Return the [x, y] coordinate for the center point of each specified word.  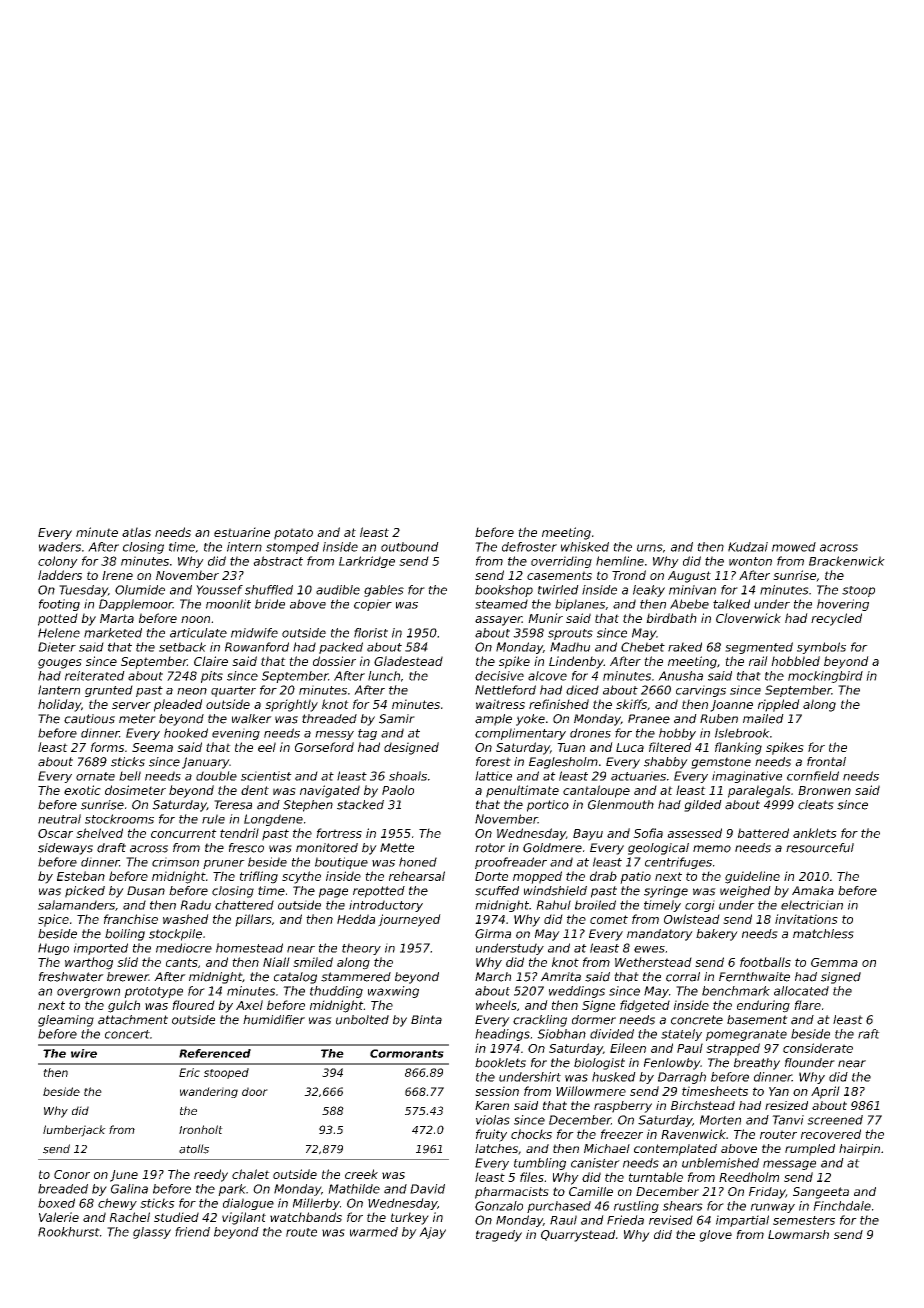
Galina [129, 1189]
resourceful [820, 848]
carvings [701, 691]
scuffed [497, 891]
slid [127, 962]
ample [493, 720]
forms [107, 747]
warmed [374, 1232]
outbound [410, 547]
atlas [136, 532]
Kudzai [748, 547]
